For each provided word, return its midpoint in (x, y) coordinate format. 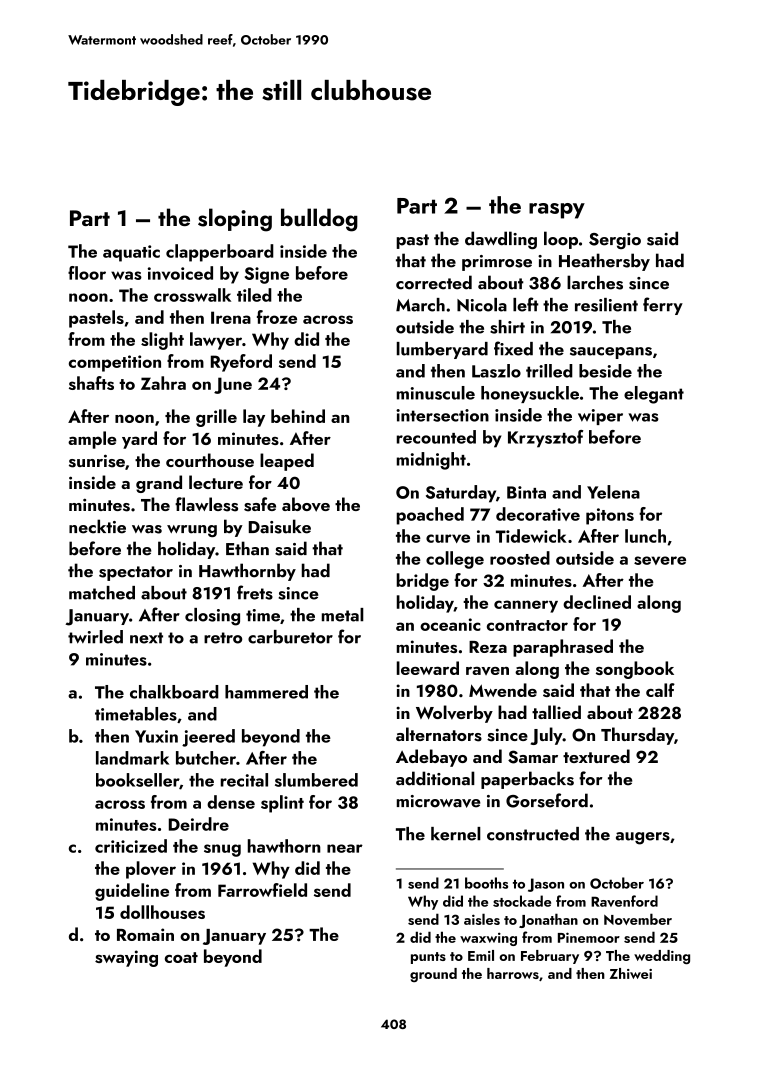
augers (643, 838)
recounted (436, 437)
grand (159, 484)
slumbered (316, 780)
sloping (235, 220)
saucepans (611, 353)
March (420, 305)
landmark (132, 758)
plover (151, 870)
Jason (546, 885)
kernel (456, 834)
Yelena (613, 492)
